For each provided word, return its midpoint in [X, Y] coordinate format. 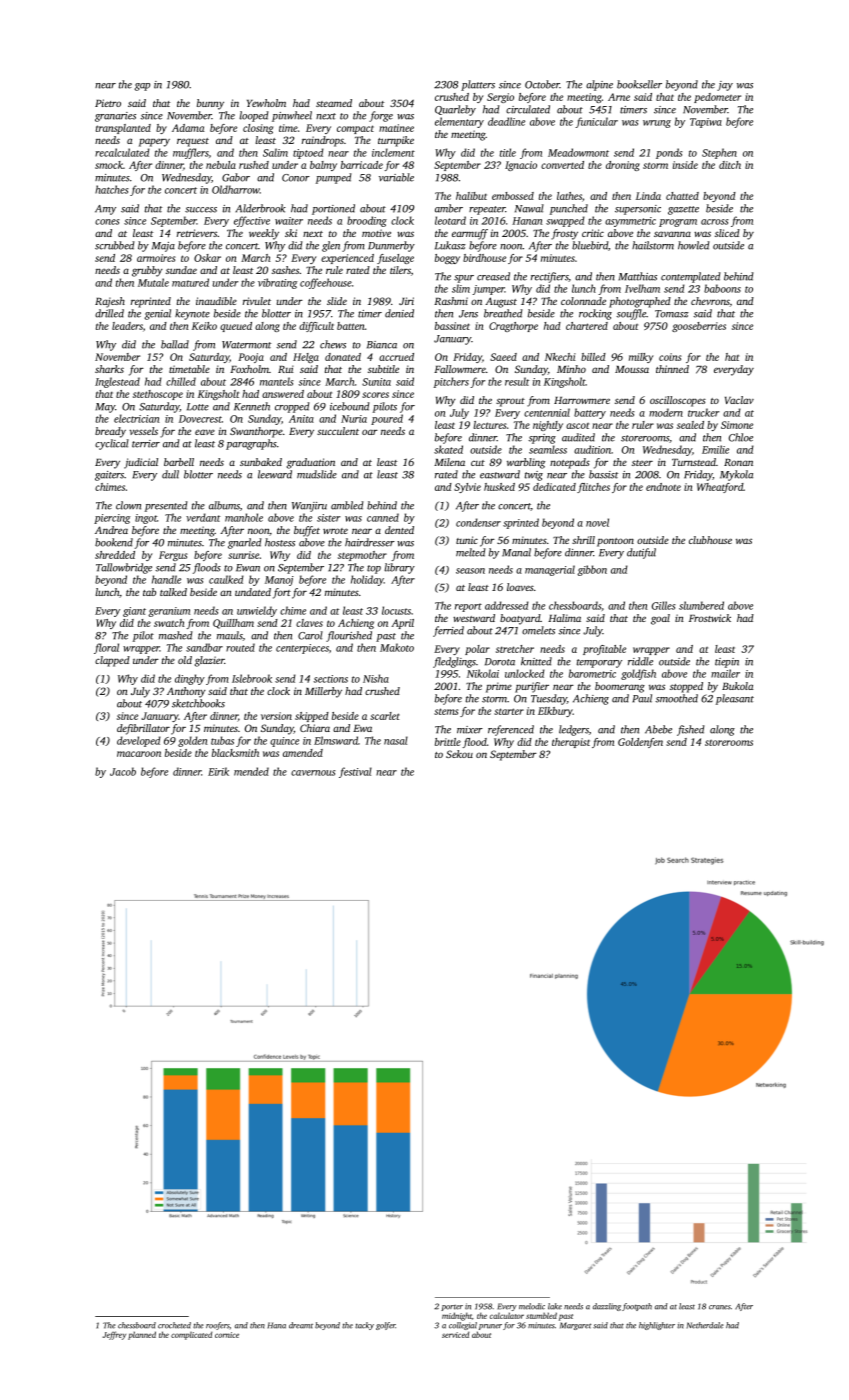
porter [452, 1308]
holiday [367, 580]
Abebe [658, 729]
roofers [218, 1326]
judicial [141, 463]
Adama [188, 128]
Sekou [459, 754]
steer [642, 463]
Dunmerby [391, 246]
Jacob [123, 771]
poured [387, 419]
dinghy [190, 679]
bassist [604, 474]
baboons [722, 288]
